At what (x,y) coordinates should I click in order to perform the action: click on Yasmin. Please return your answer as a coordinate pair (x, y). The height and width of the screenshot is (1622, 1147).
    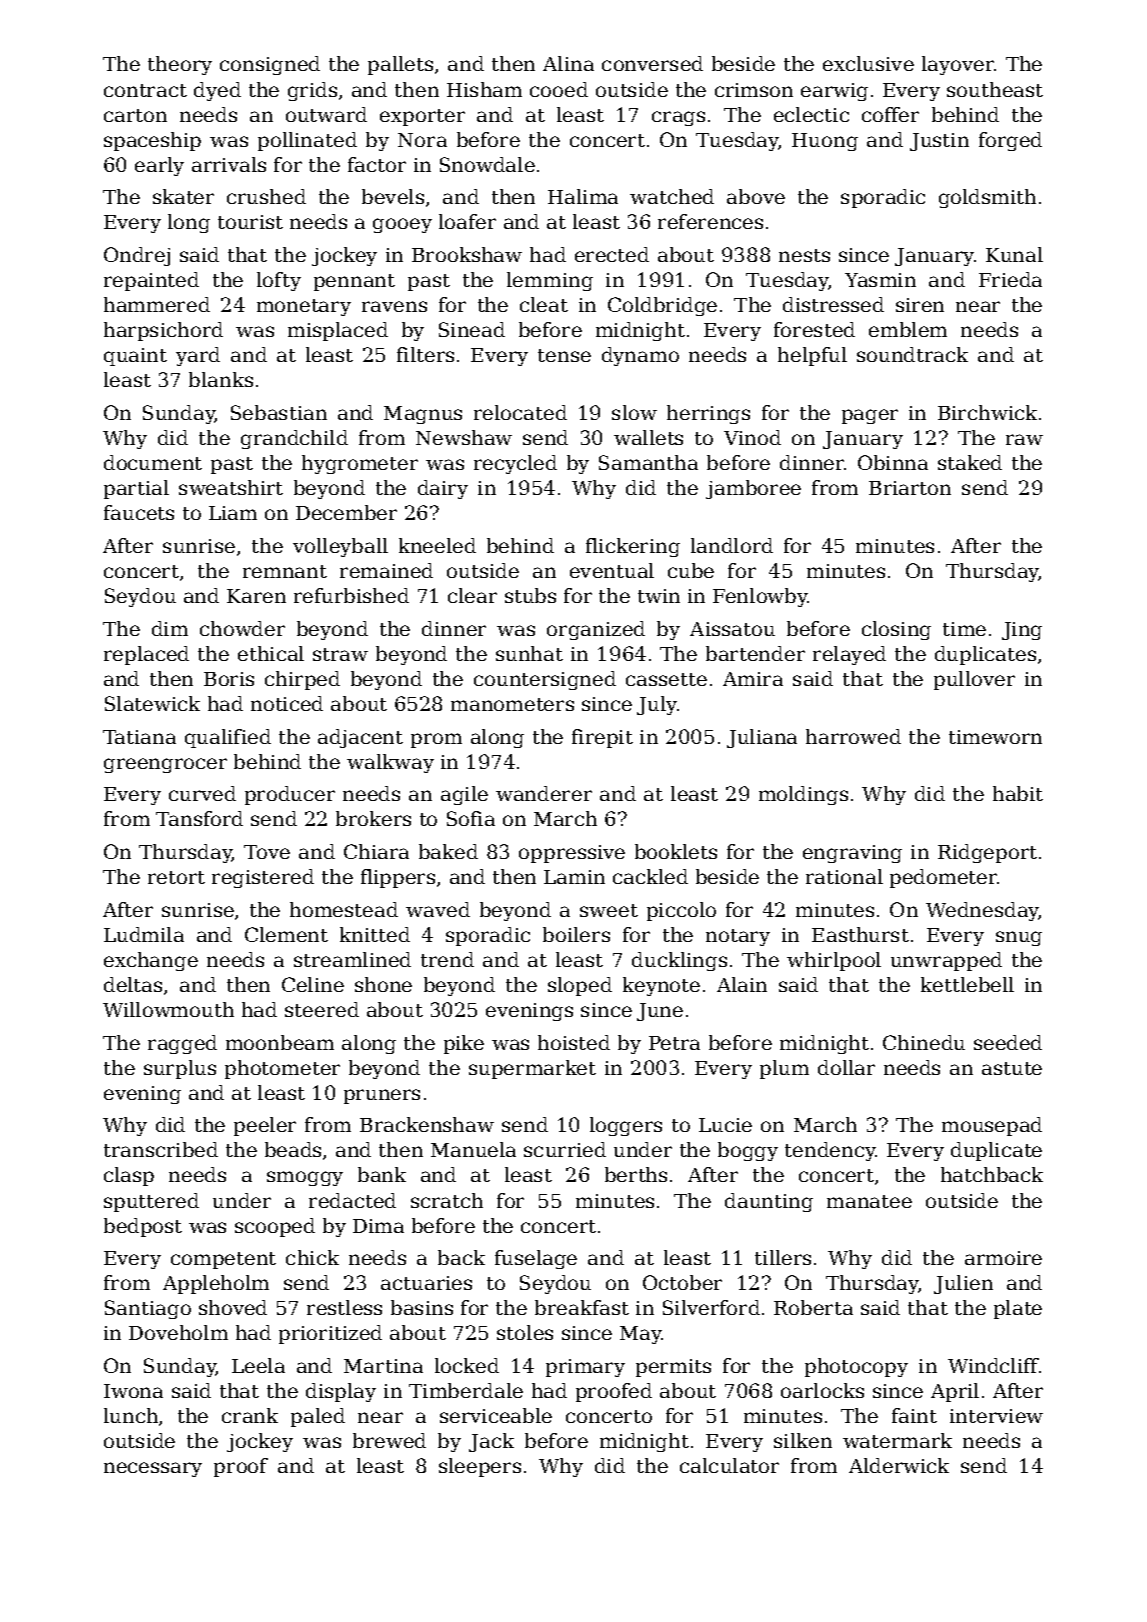
    Looking at the image, I should click on (880, 280).
